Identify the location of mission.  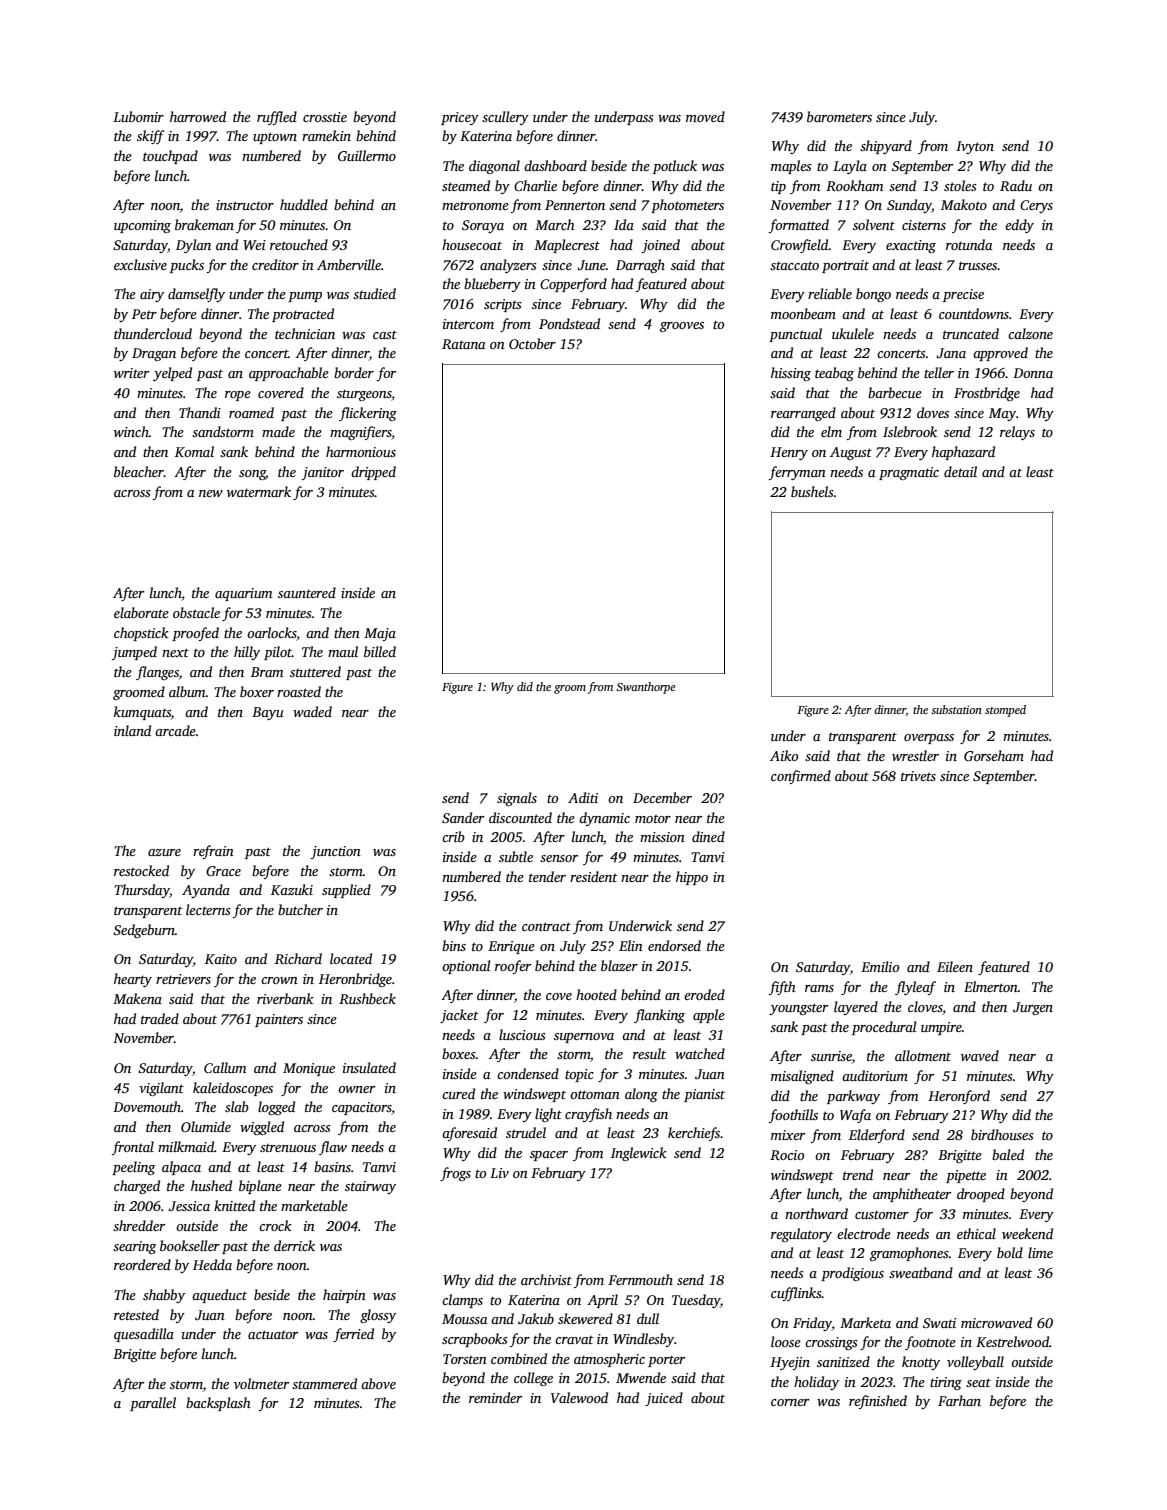
(662, 837).
